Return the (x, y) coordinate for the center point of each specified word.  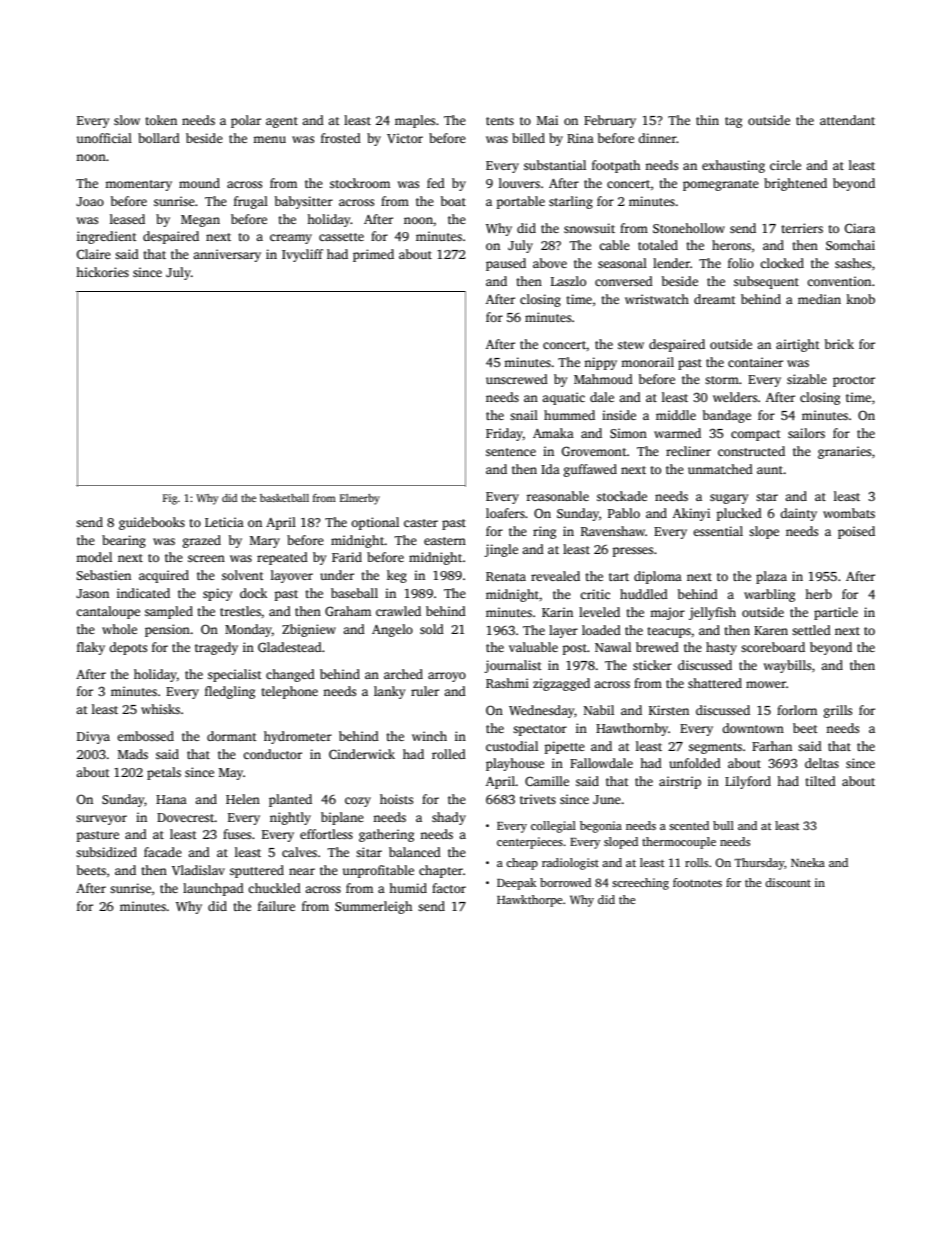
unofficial (104, 138)
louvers (519, 183)
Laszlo (568, 281)
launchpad (213, 889)
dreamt (715, 299)
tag (733, 122)
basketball (284, 498)
